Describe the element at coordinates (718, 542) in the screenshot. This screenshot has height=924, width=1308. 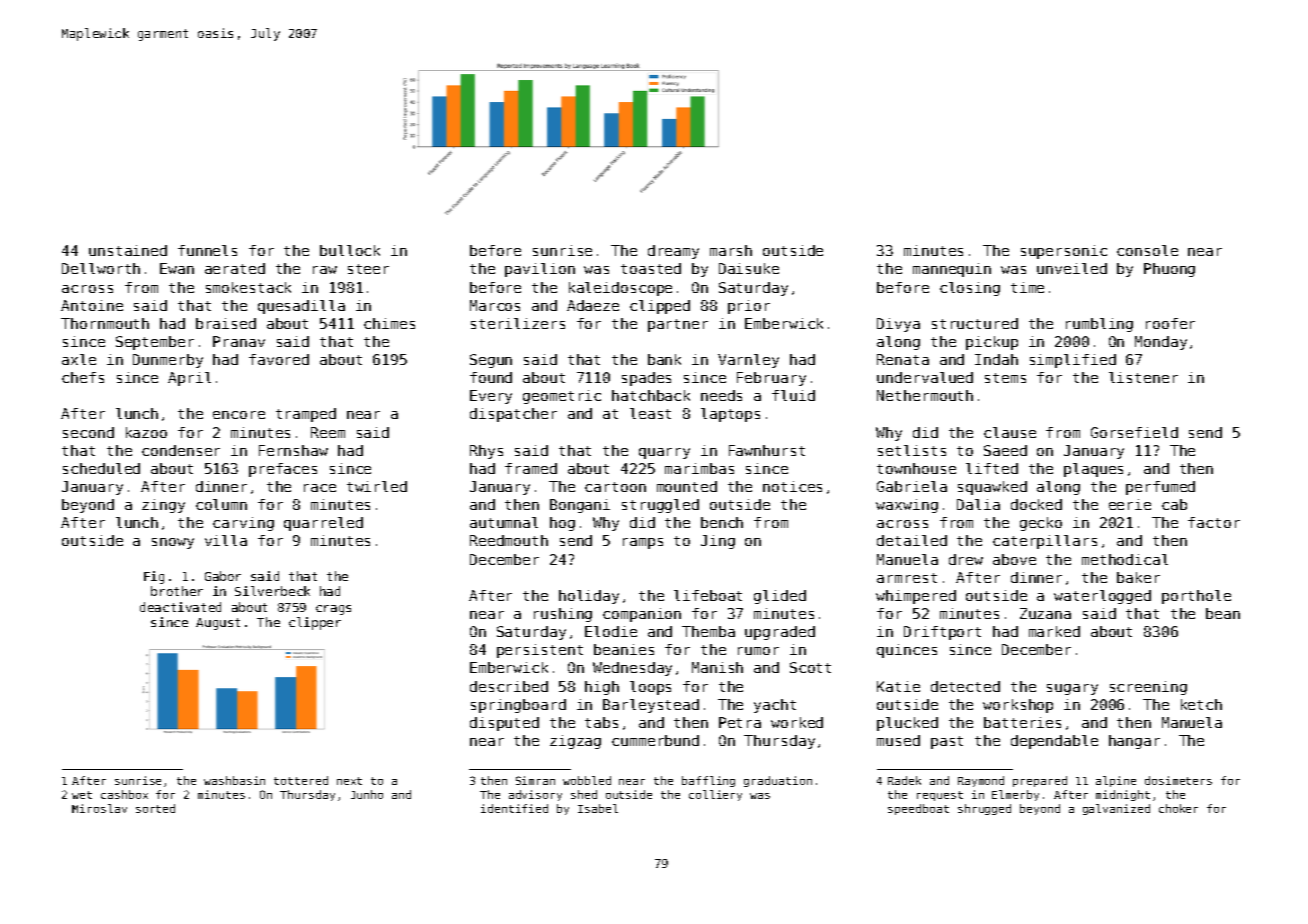
I see `Jing` at that location.
